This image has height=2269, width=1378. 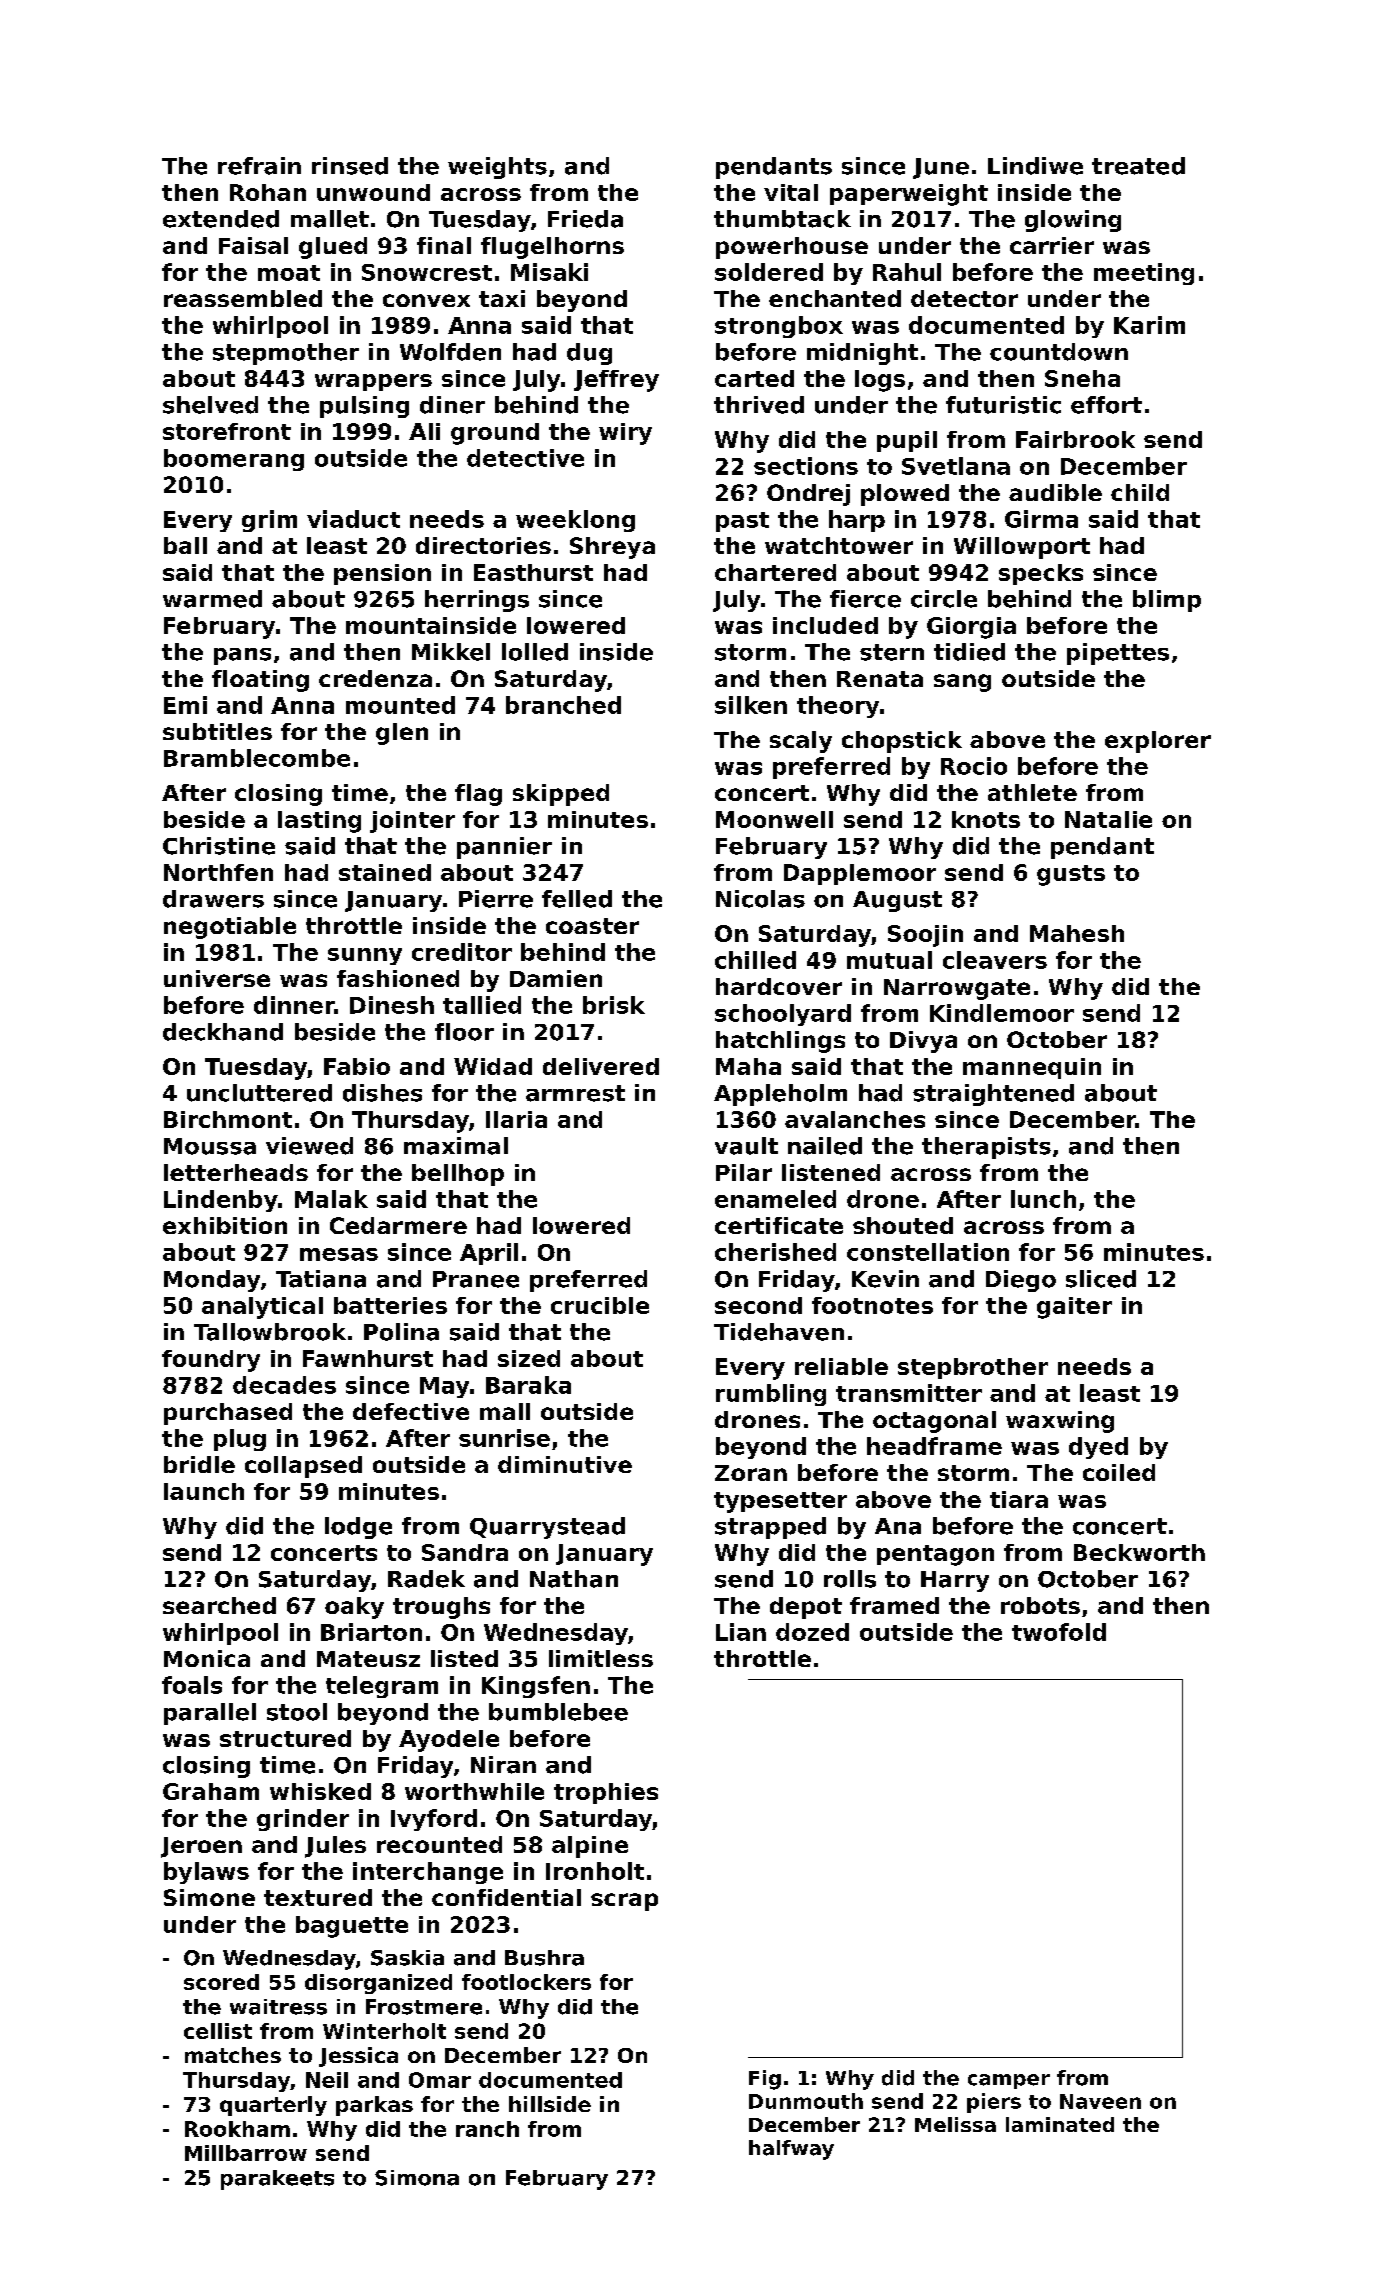 What do you see at coordinates (889, 960) in the image?
I see `mutual` at bounding box center [889, 960].
